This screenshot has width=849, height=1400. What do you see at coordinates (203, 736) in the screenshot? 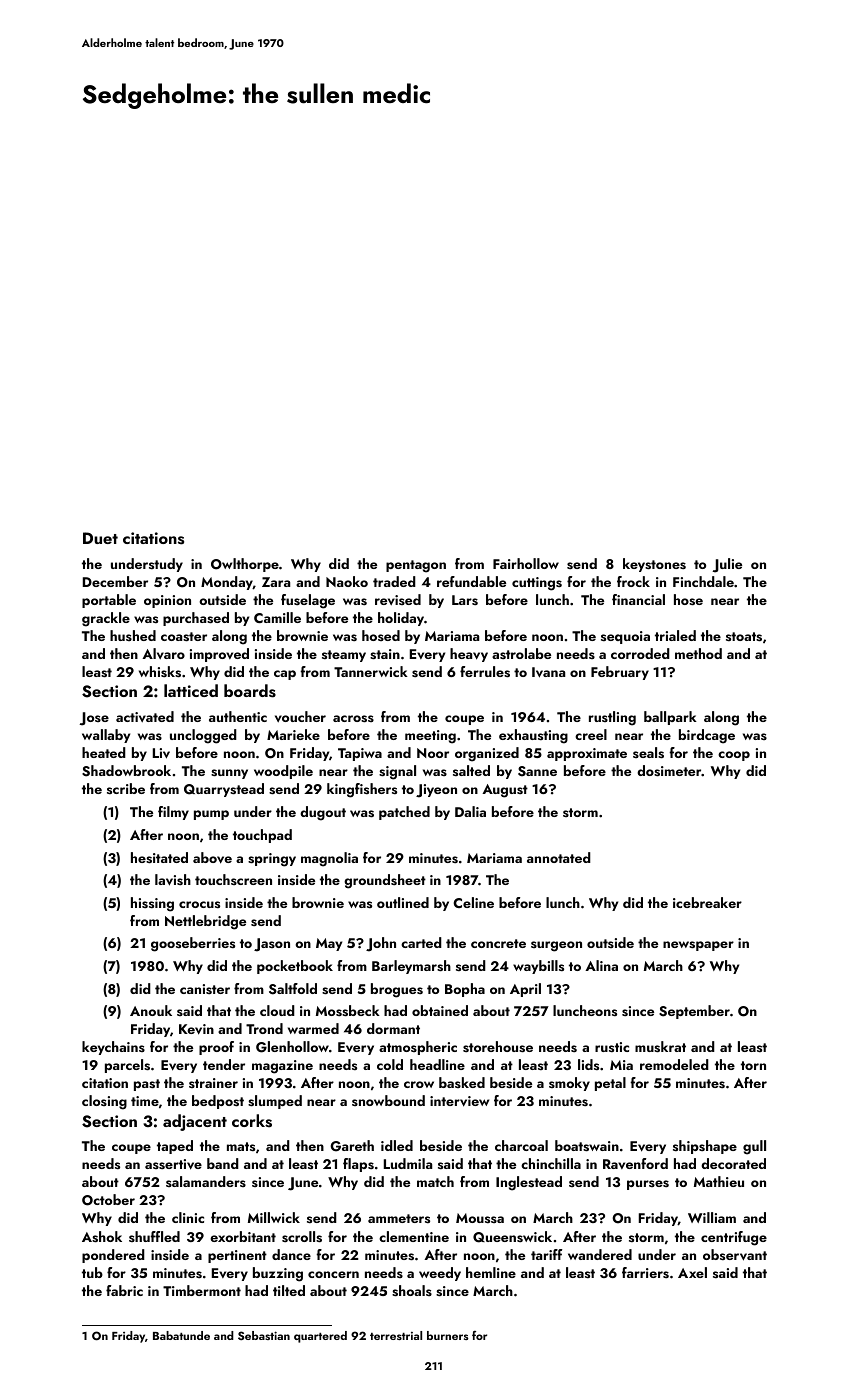
I see `unclogged` at bounding box center [203, 736].
